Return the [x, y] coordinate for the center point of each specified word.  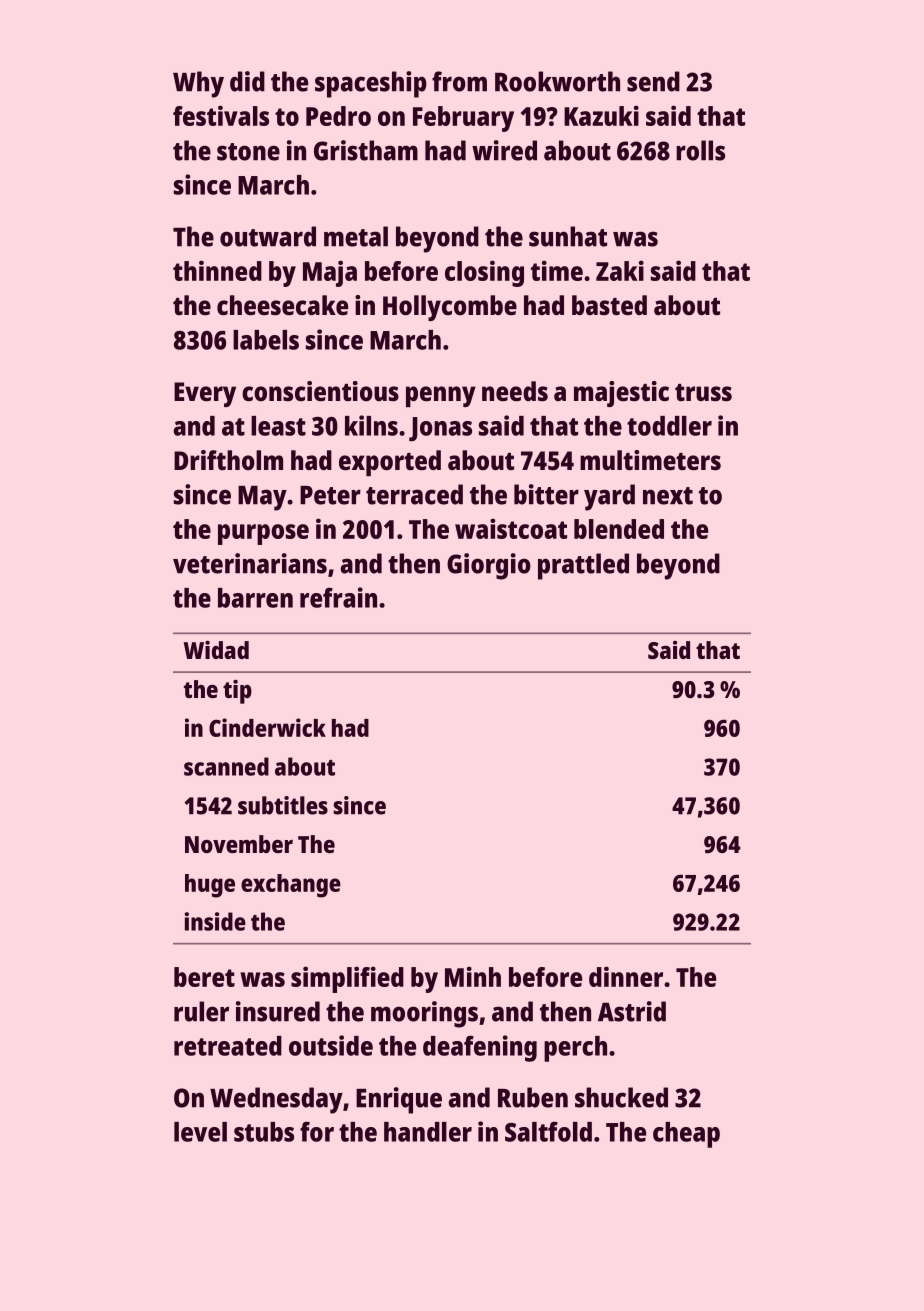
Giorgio [489, 566]
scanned [226, 766]
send [653, 81]
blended [619, 529]
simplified [347, 979]
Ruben [533, 1097]
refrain [338, 597]
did [247, 81]
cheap [686, 1135]
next [668, 496]
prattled [583, 566]
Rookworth [557, 81]
